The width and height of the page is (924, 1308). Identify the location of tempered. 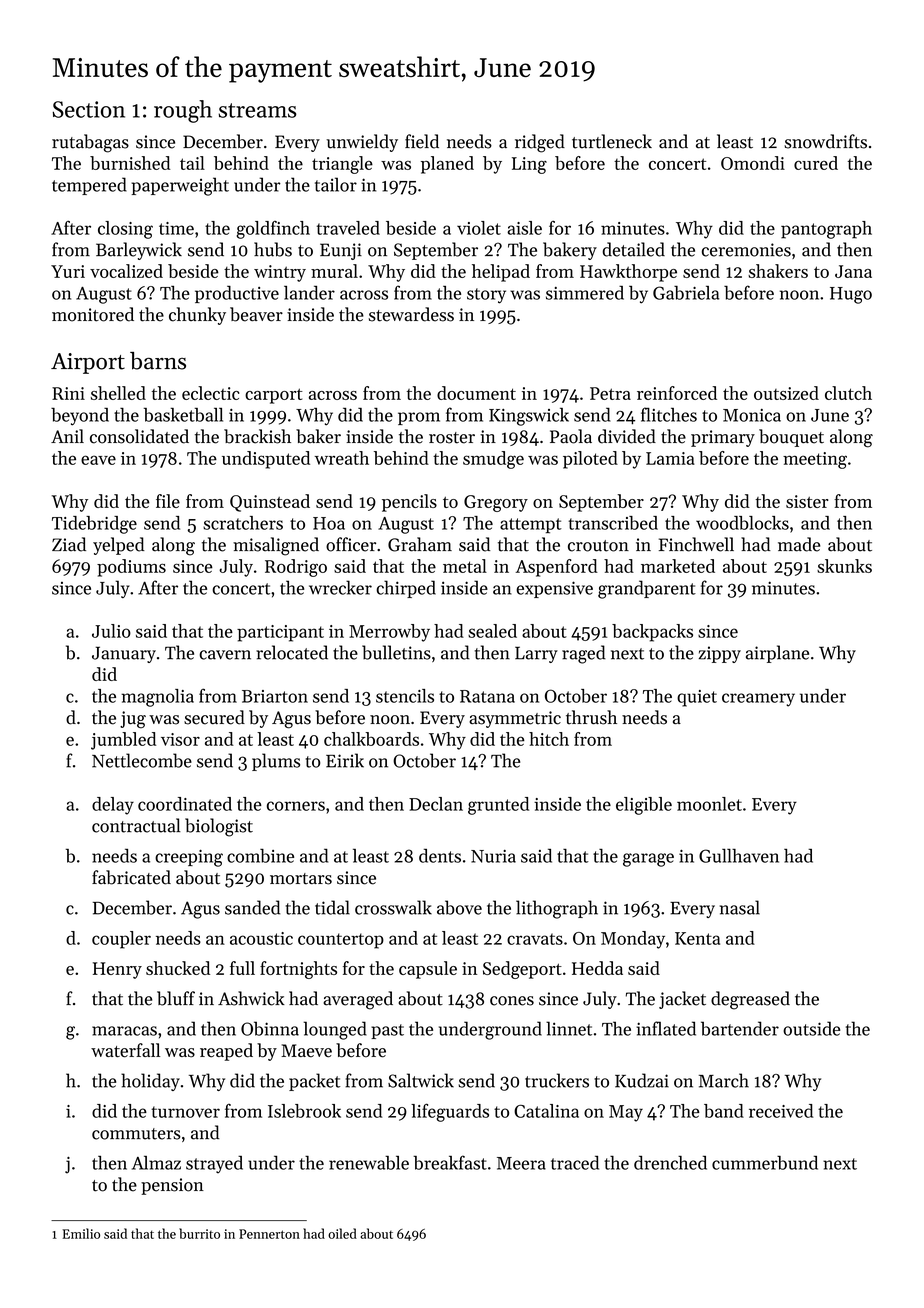
(89, 186).
